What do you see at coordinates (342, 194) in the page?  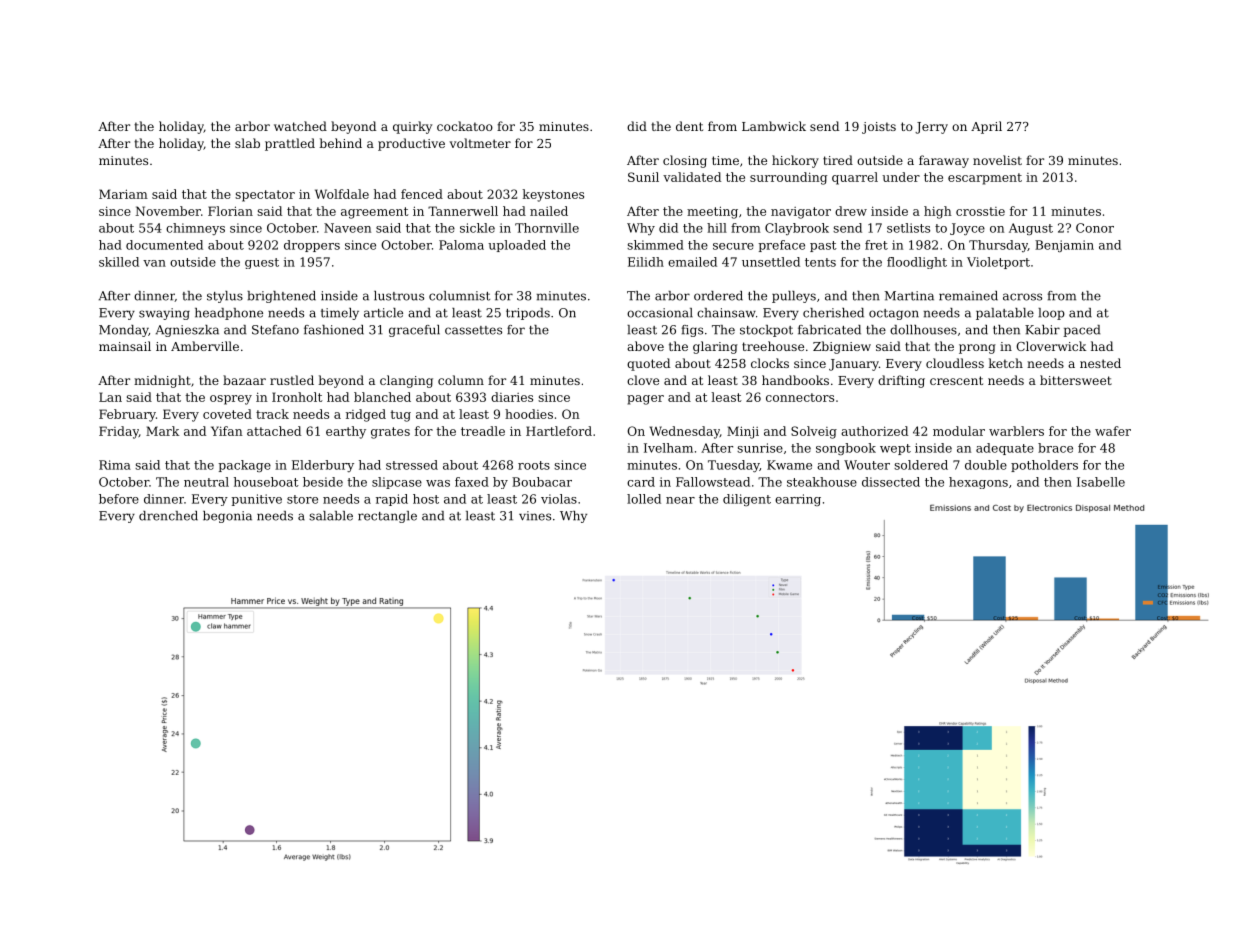 I see `Wolfdale` at bounding box center [342, 194].
